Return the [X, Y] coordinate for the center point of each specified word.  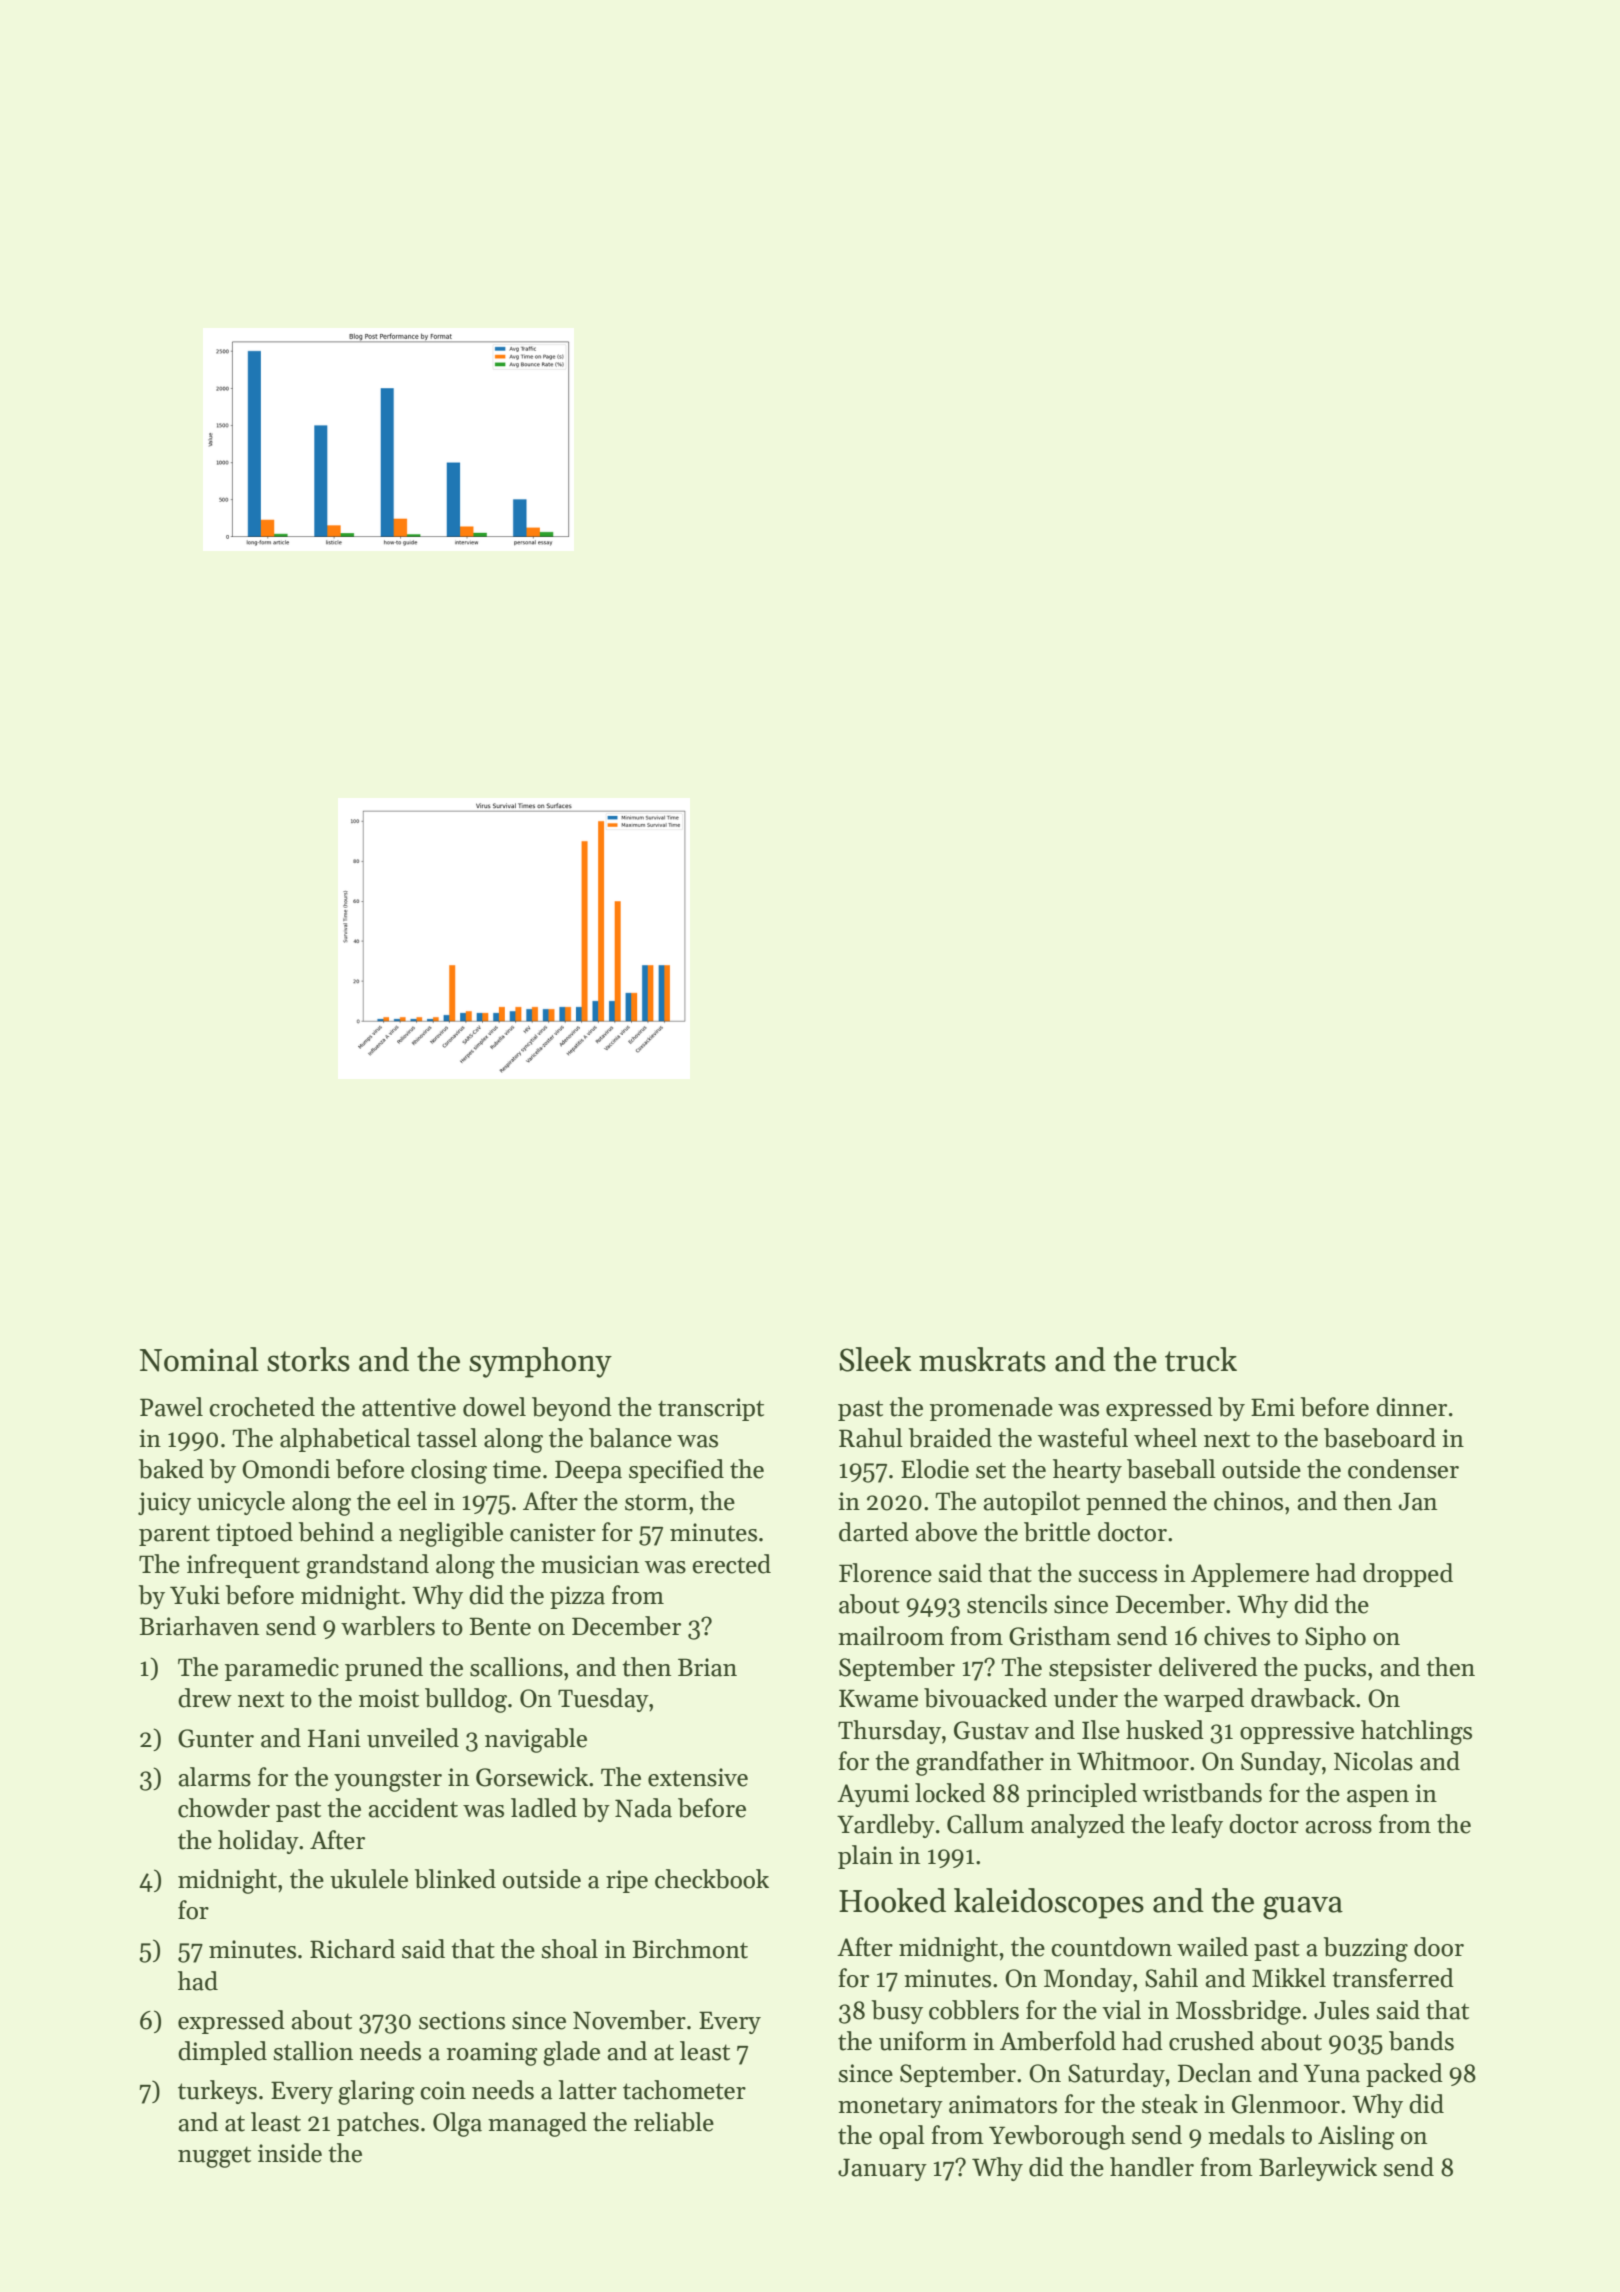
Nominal [199, 1359]
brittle [1057, 1532]
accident [413, 1808]
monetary [890, 2107]
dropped [1408, 1575]
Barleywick [1318, 2169]
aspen [1378, 1798]
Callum [985, 1824]
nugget [214, 2157]
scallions [516, 1667]
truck [1201, 1359]
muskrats [982, 1359]
